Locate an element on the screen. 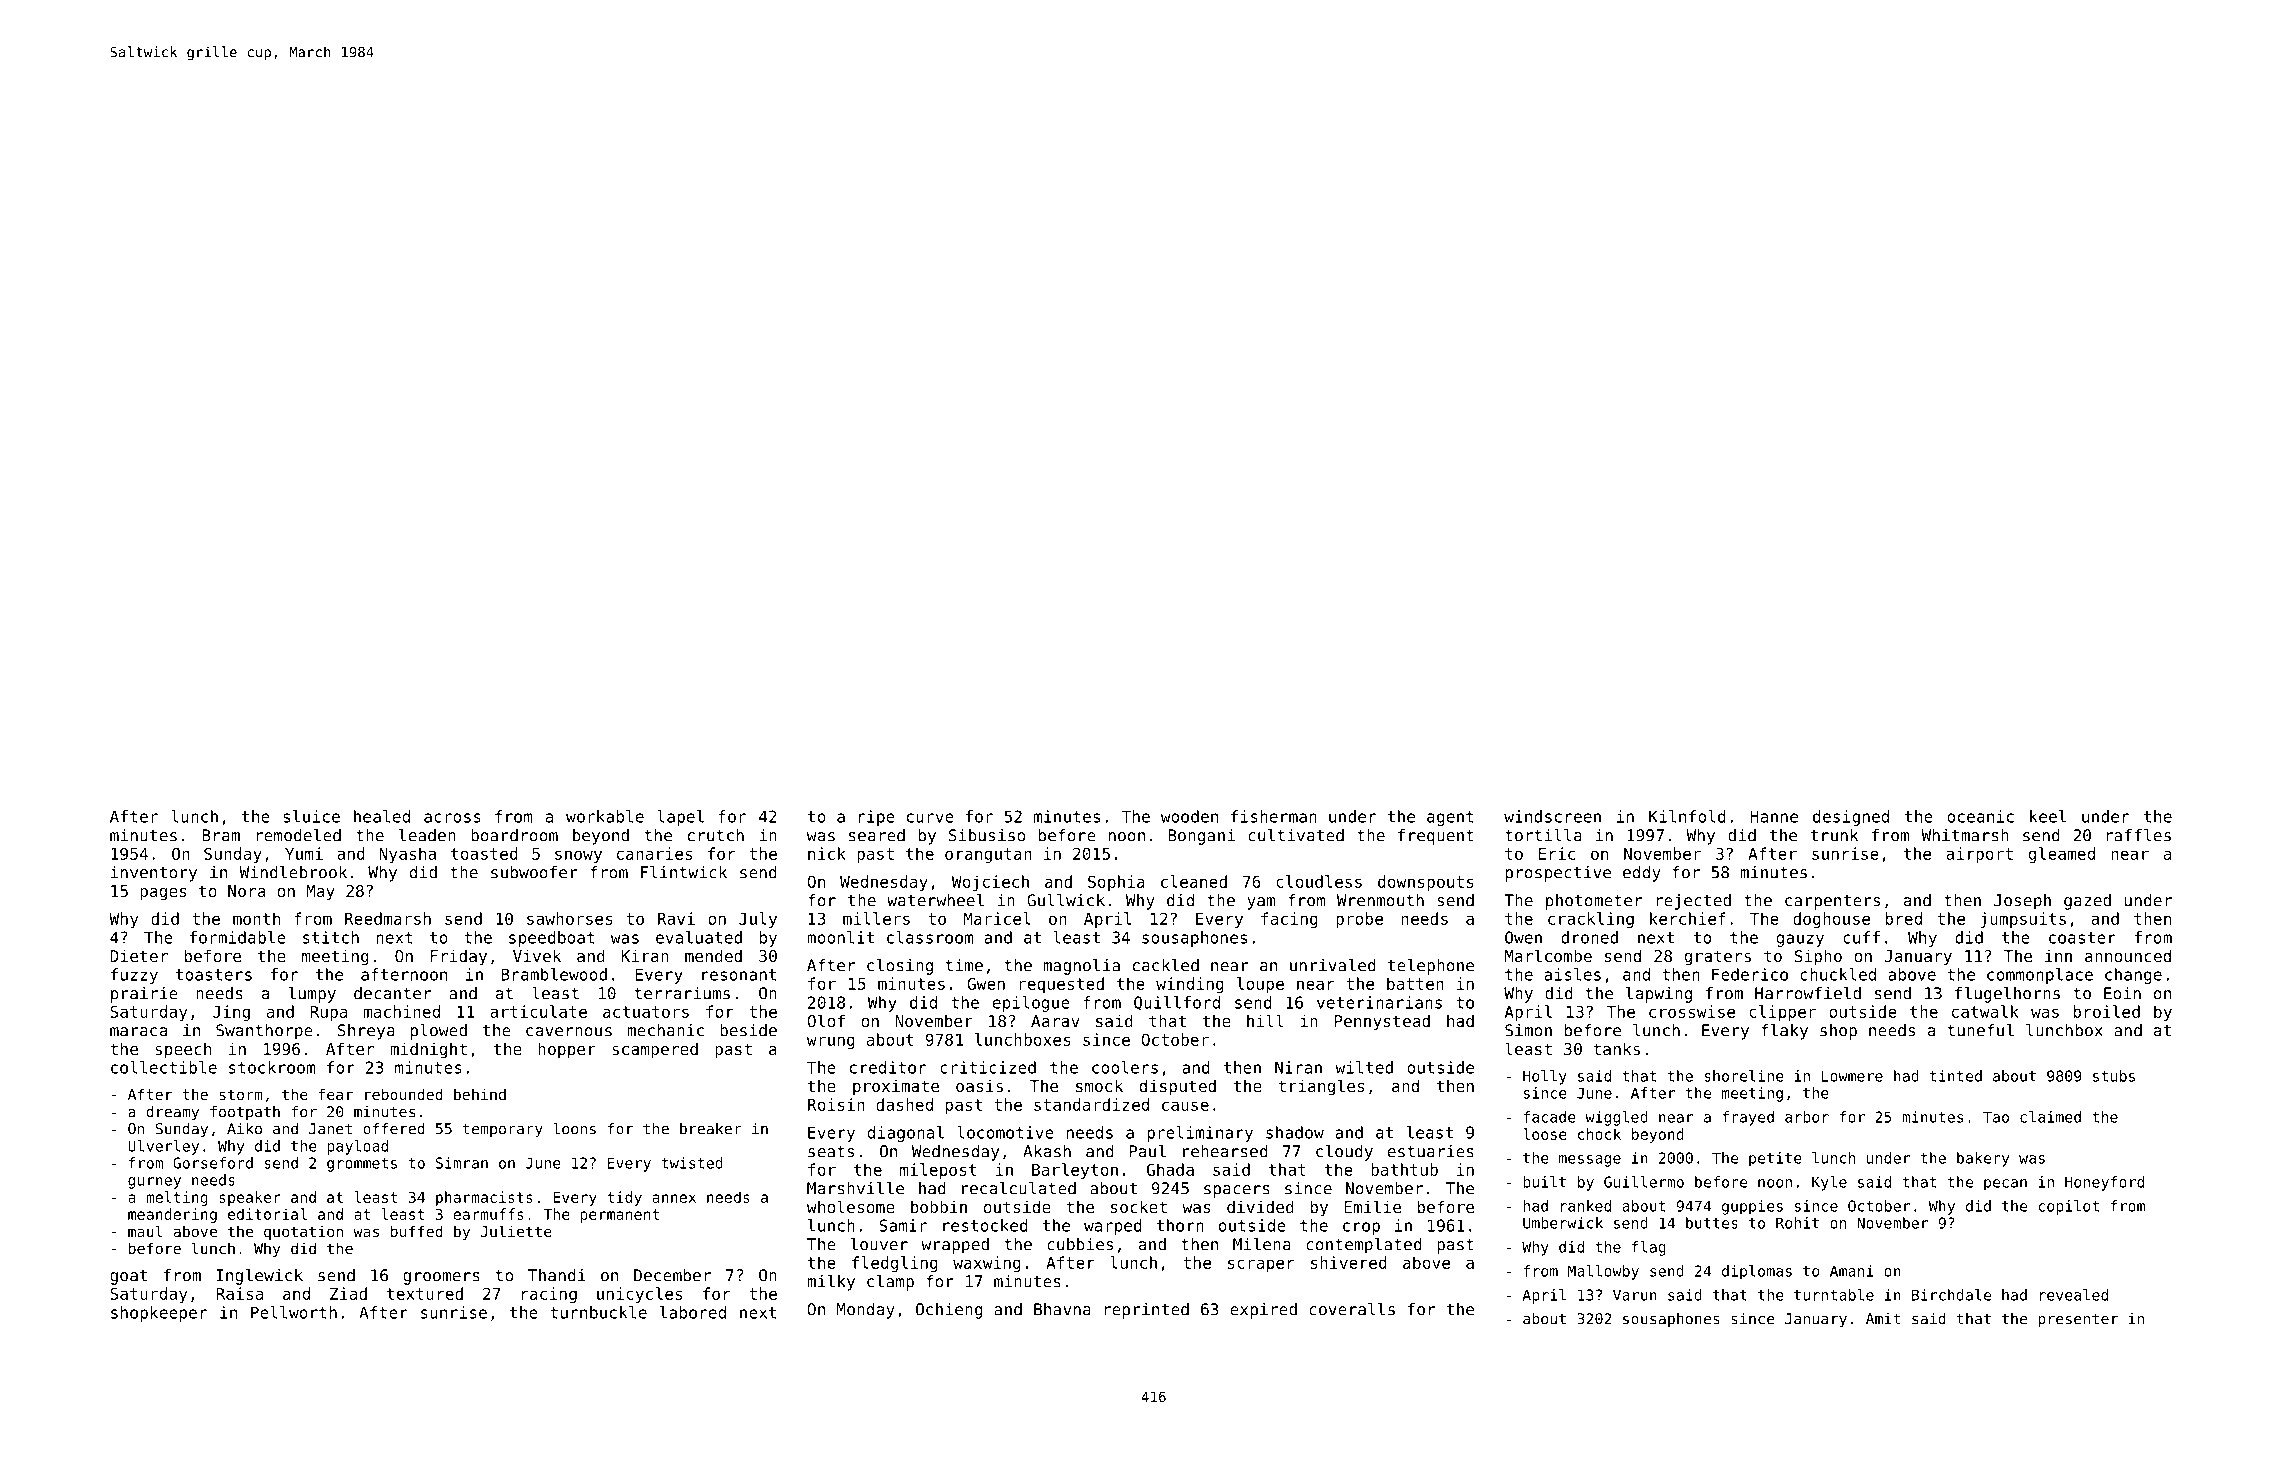  windscreen is located at coordinates (1552, 816).
